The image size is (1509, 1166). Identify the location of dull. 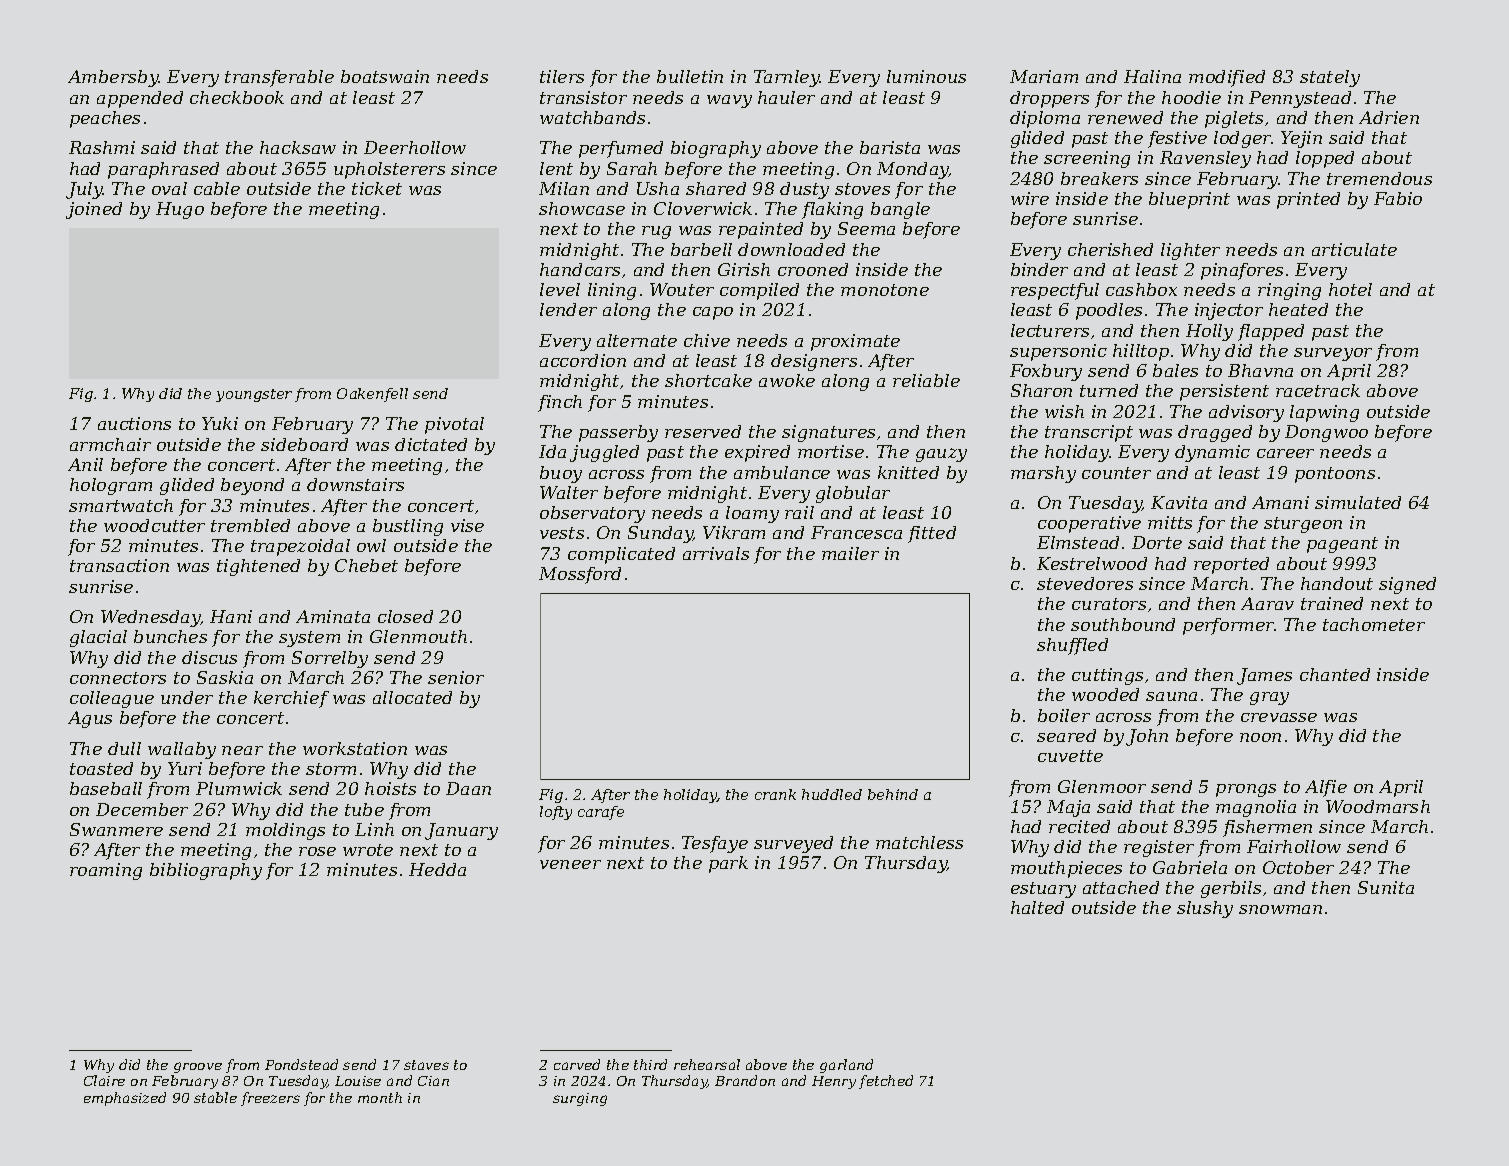
(124, 748).
